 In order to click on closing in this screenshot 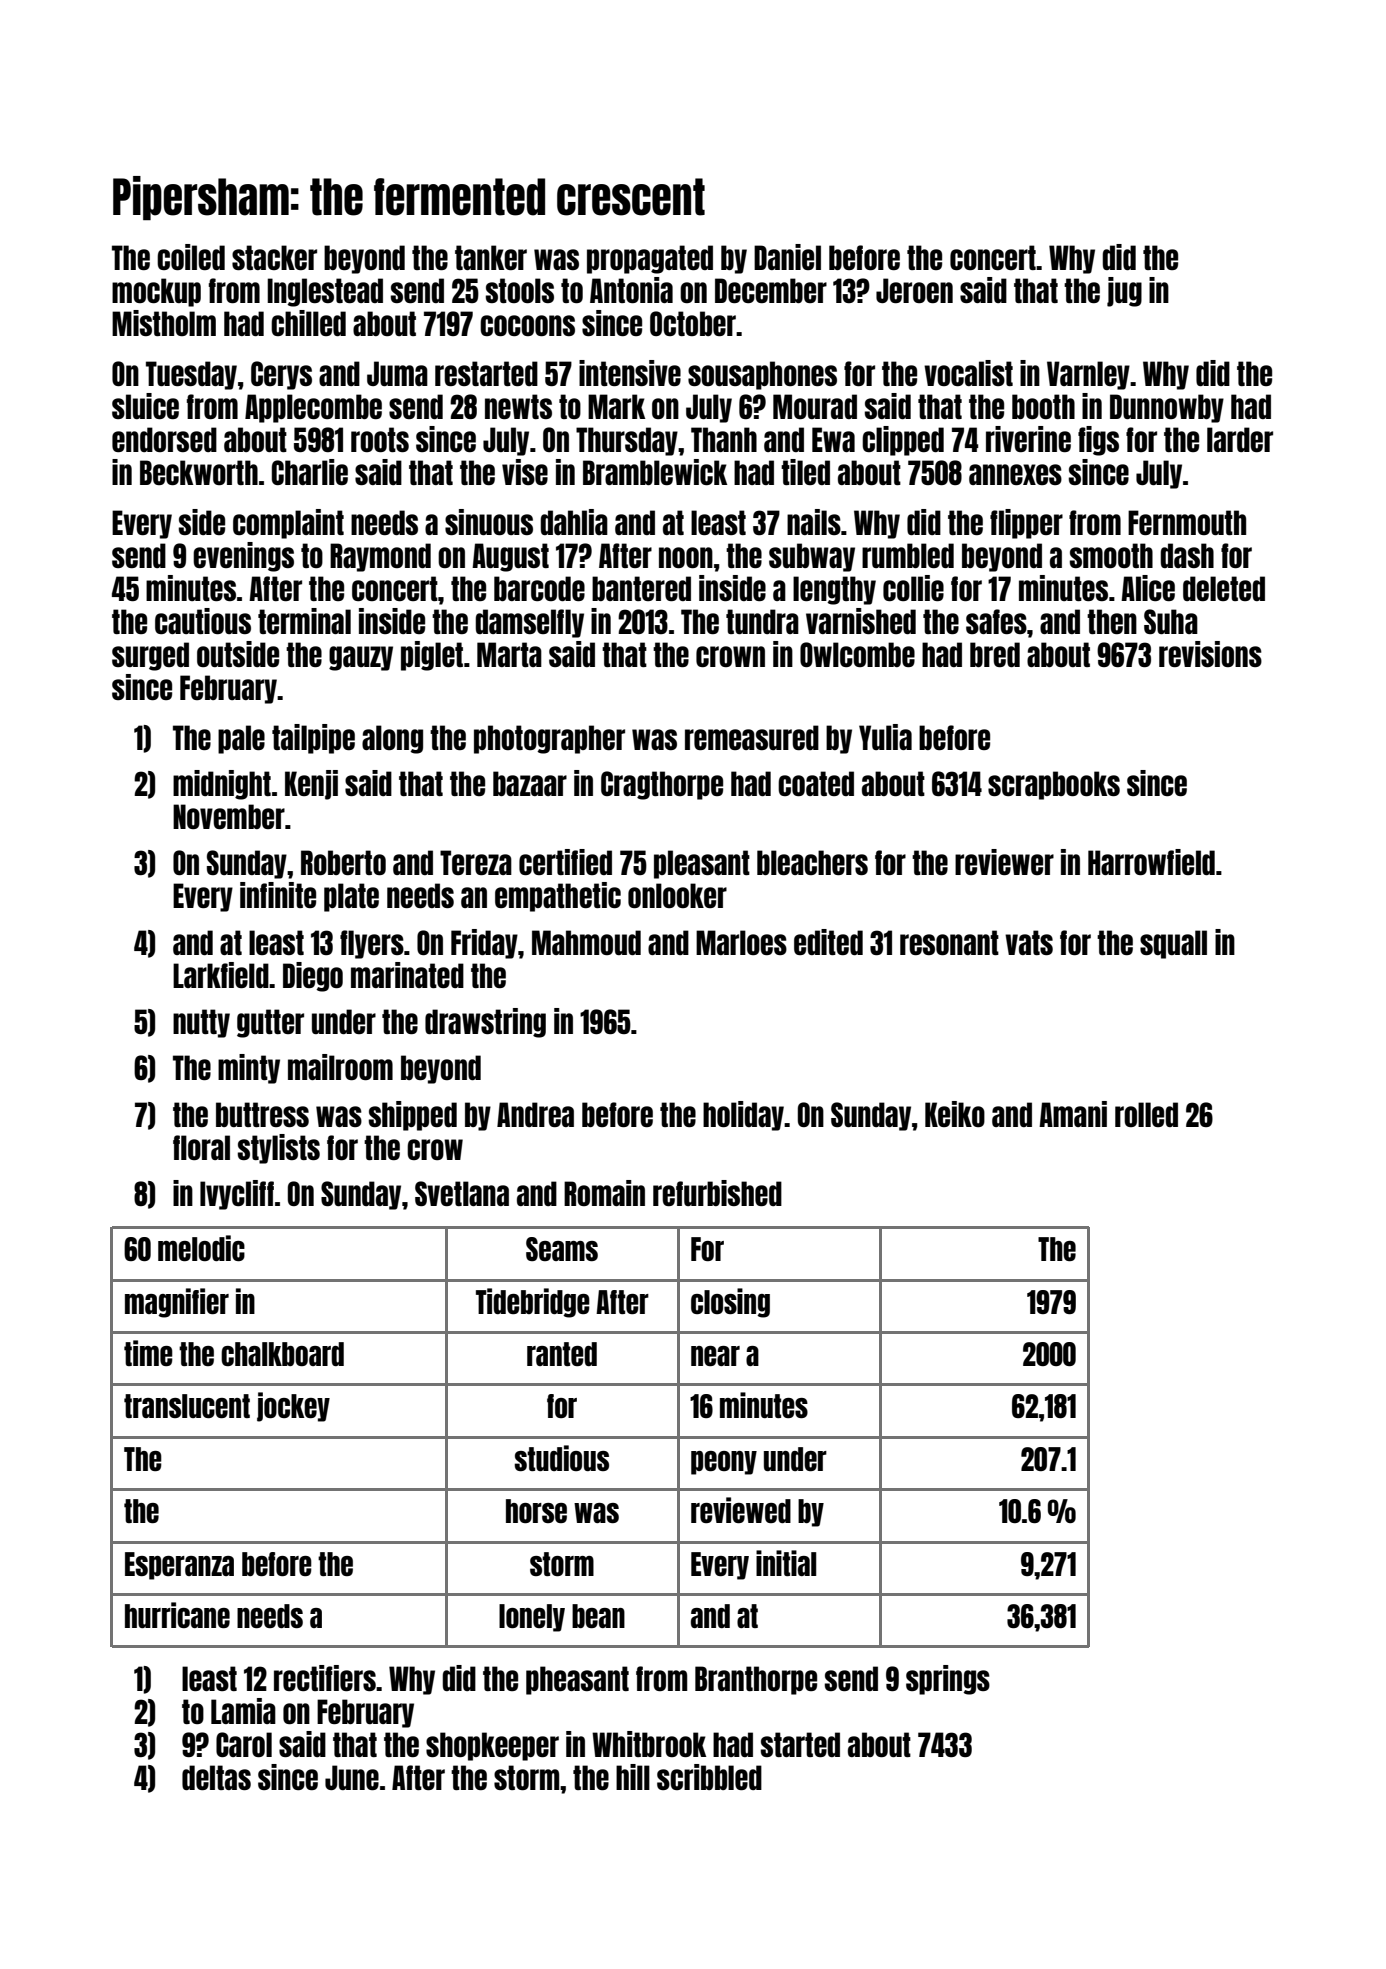, I will do `click(730, 1303)`.
